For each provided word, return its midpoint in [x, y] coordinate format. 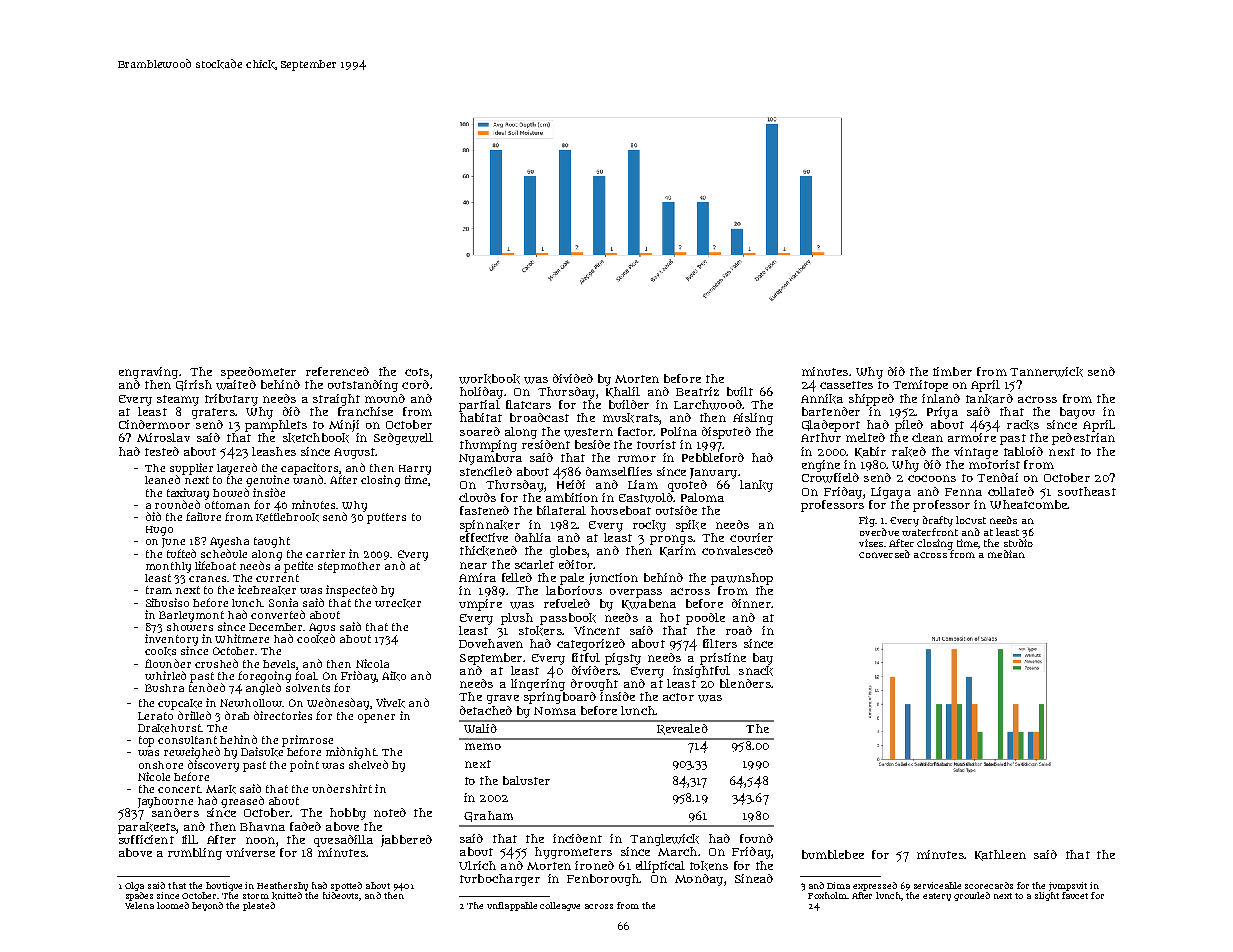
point [304, 766]
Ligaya [891, 493]
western [588, 432]
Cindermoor [154, 424]
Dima [838, 885]
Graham [488, 816]
